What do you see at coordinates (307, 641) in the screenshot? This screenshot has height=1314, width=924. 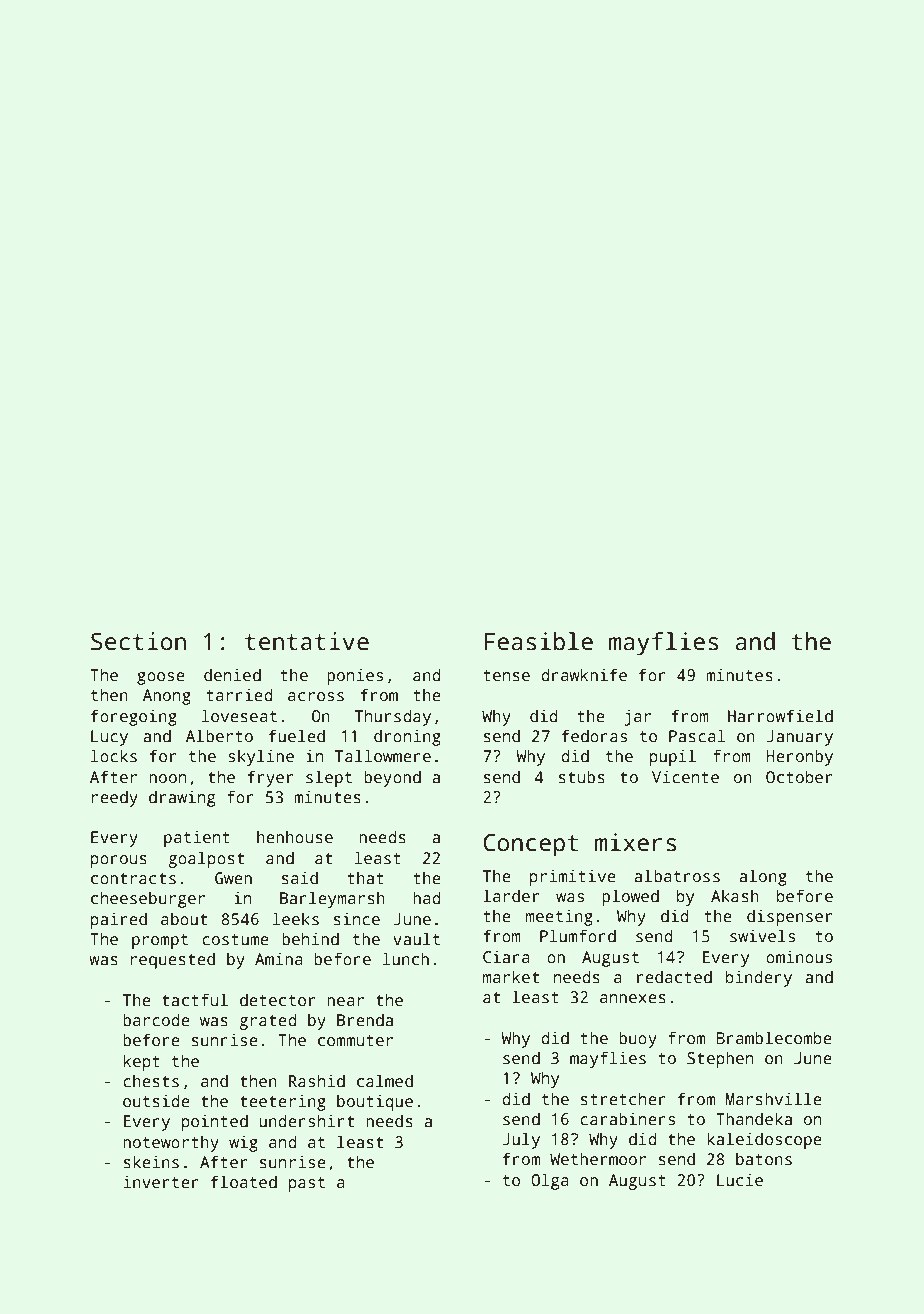 I see `tentative` at bounding box center [307, 641].
